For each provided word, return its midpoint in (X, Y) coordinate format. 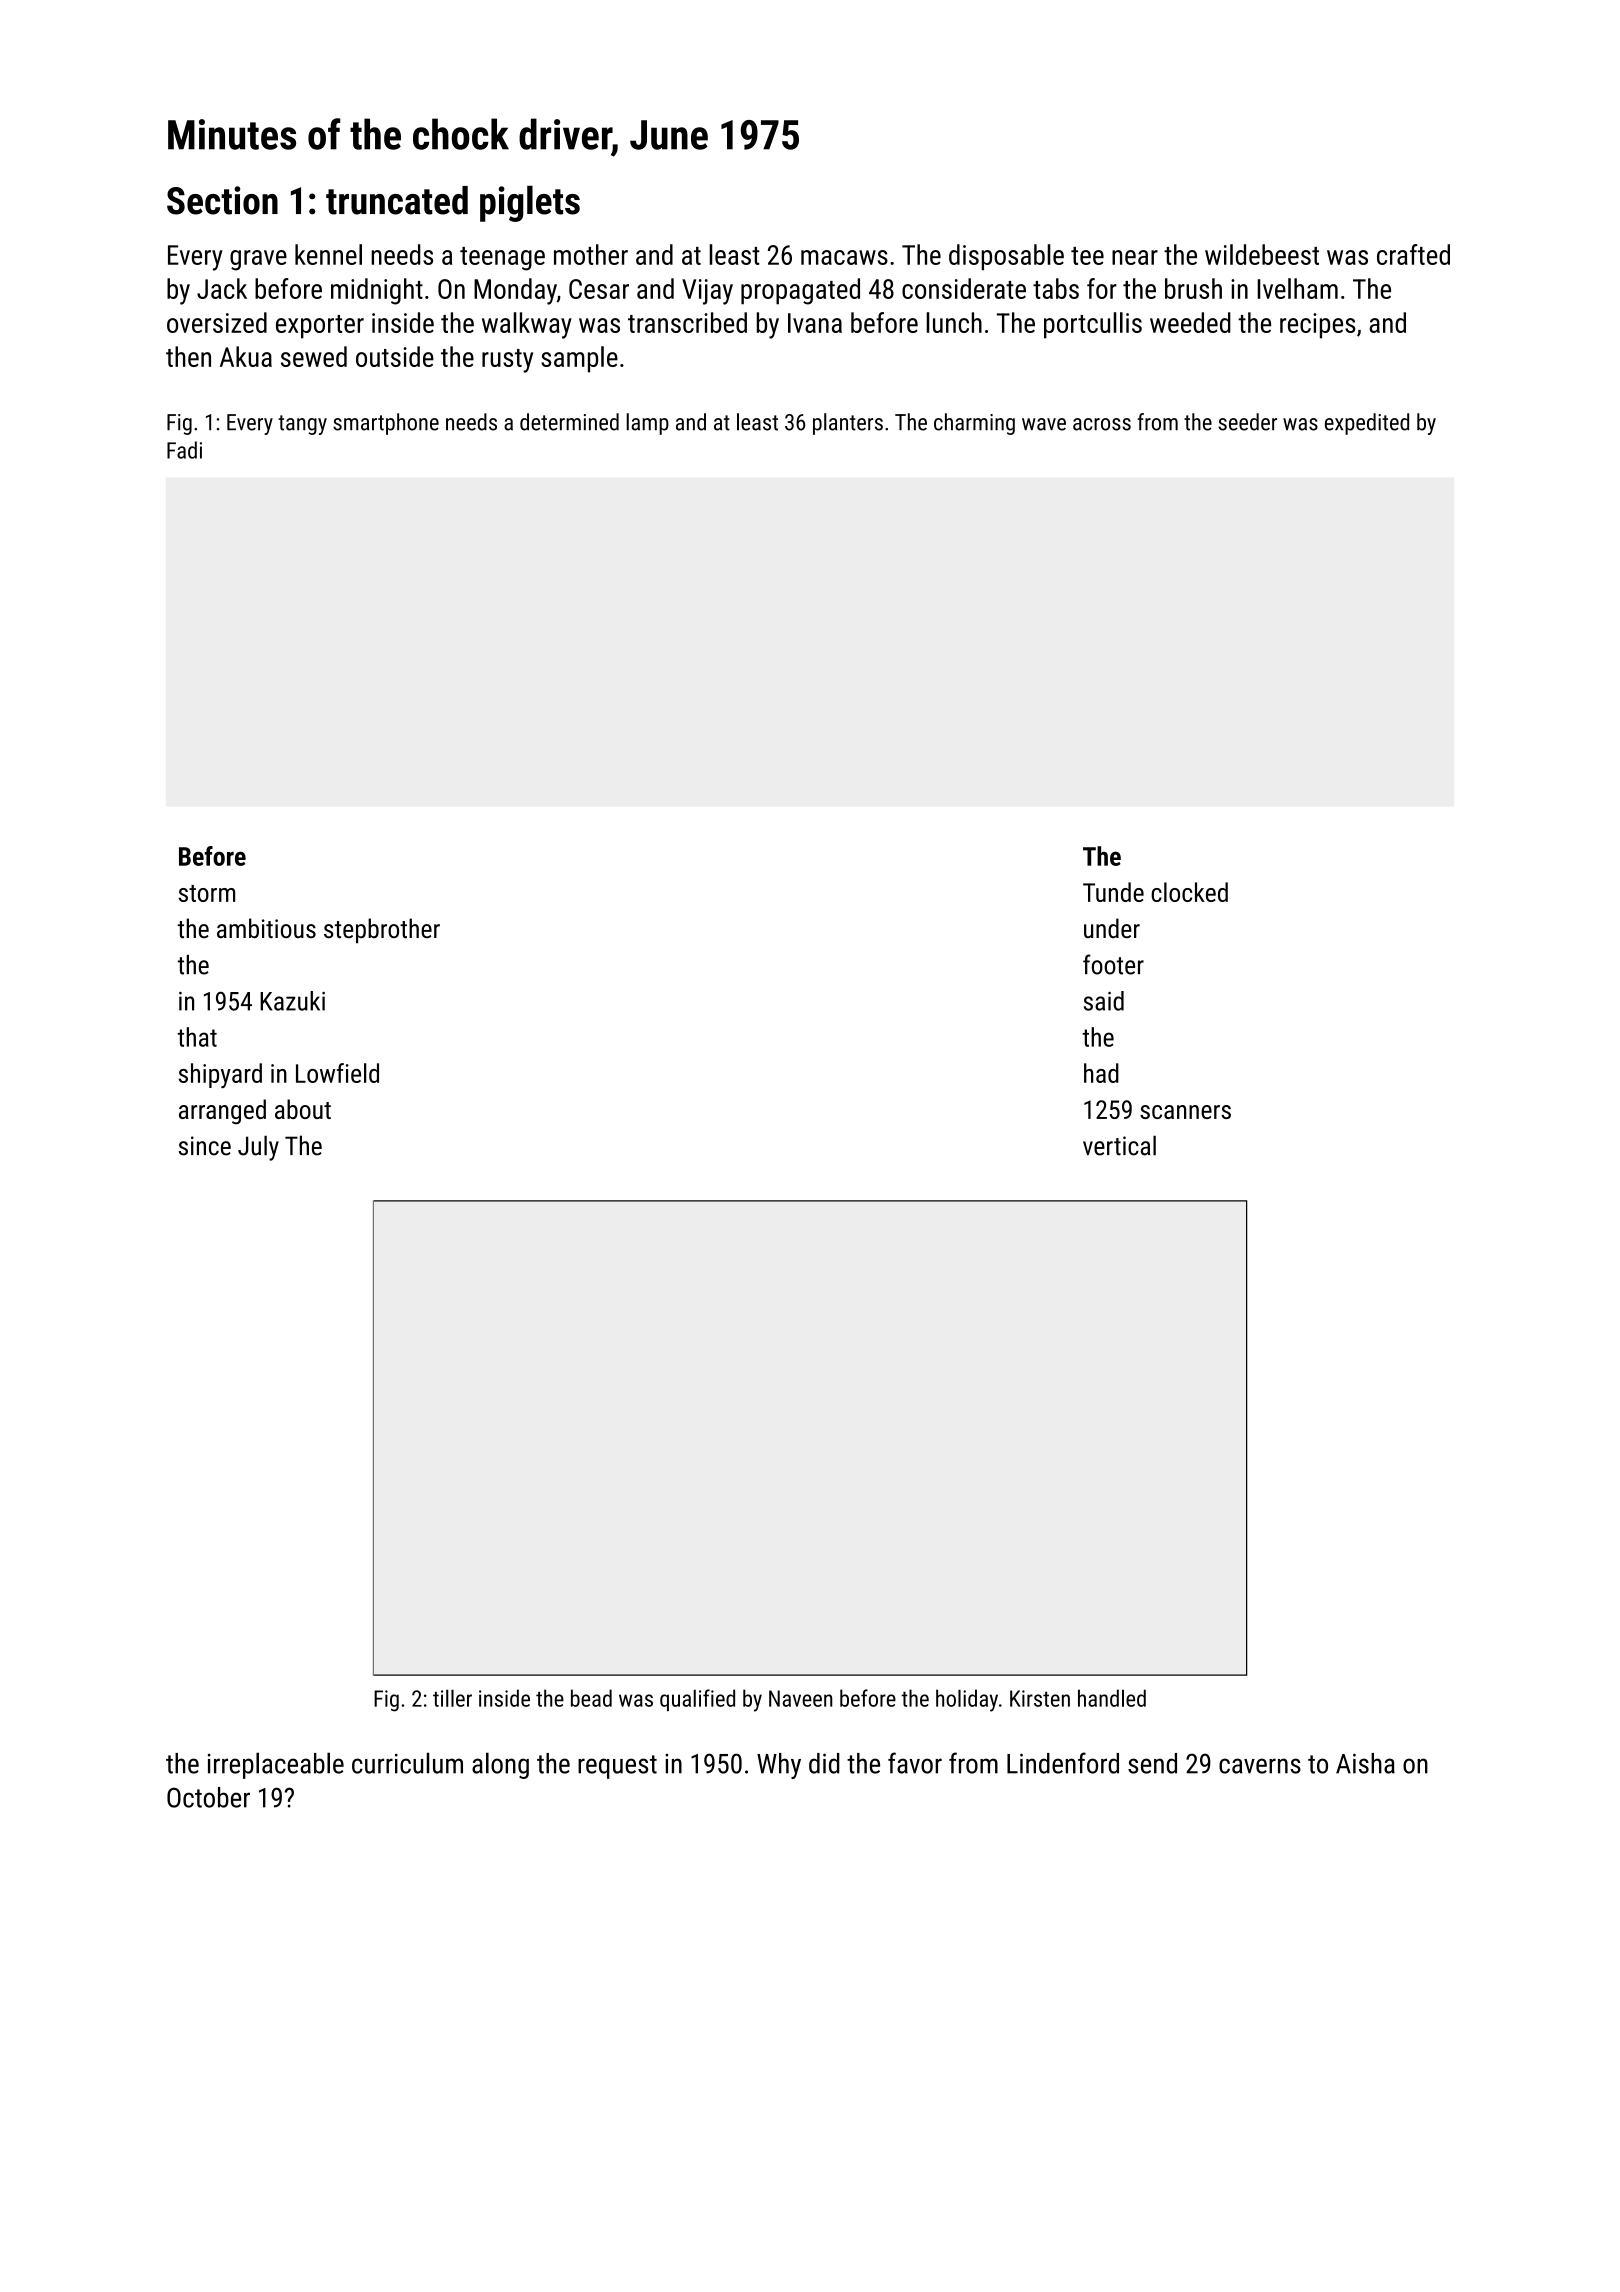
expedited (1367, 424)
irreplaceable (276, 1765)
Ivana (815, 323)
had (1101, 1073)
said (1104, 1001)
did (824, 1763)
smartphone (386, 424)
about (303, 1109)
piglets (530, 203)
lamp (647, 424)
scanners (1185, 1112)
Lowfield (337, 1073)
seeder (1247, 422)
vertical (1119, 1145)
